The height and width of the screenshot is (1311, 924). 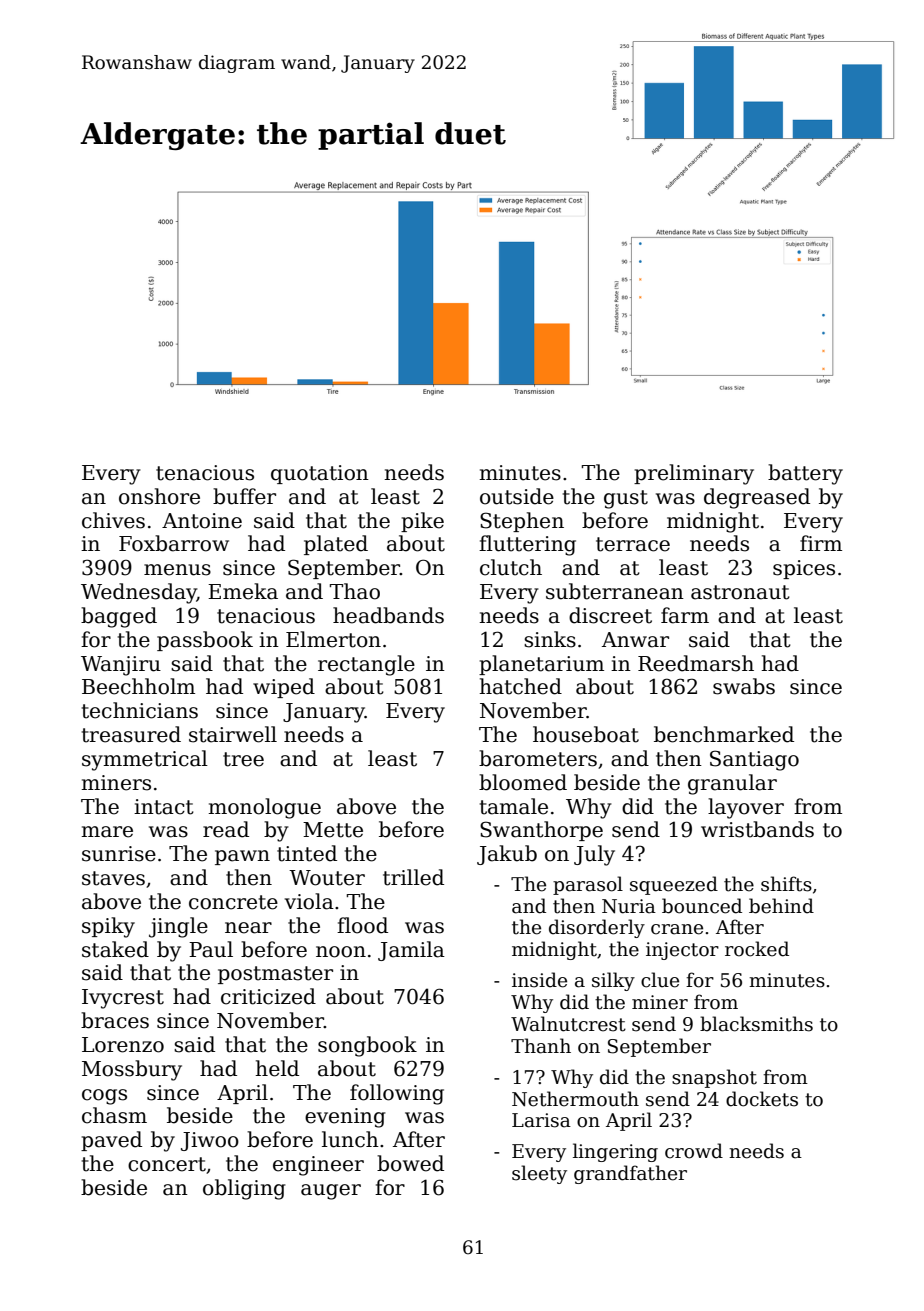 I want to click on evening, so click(x=345, y=1118).
